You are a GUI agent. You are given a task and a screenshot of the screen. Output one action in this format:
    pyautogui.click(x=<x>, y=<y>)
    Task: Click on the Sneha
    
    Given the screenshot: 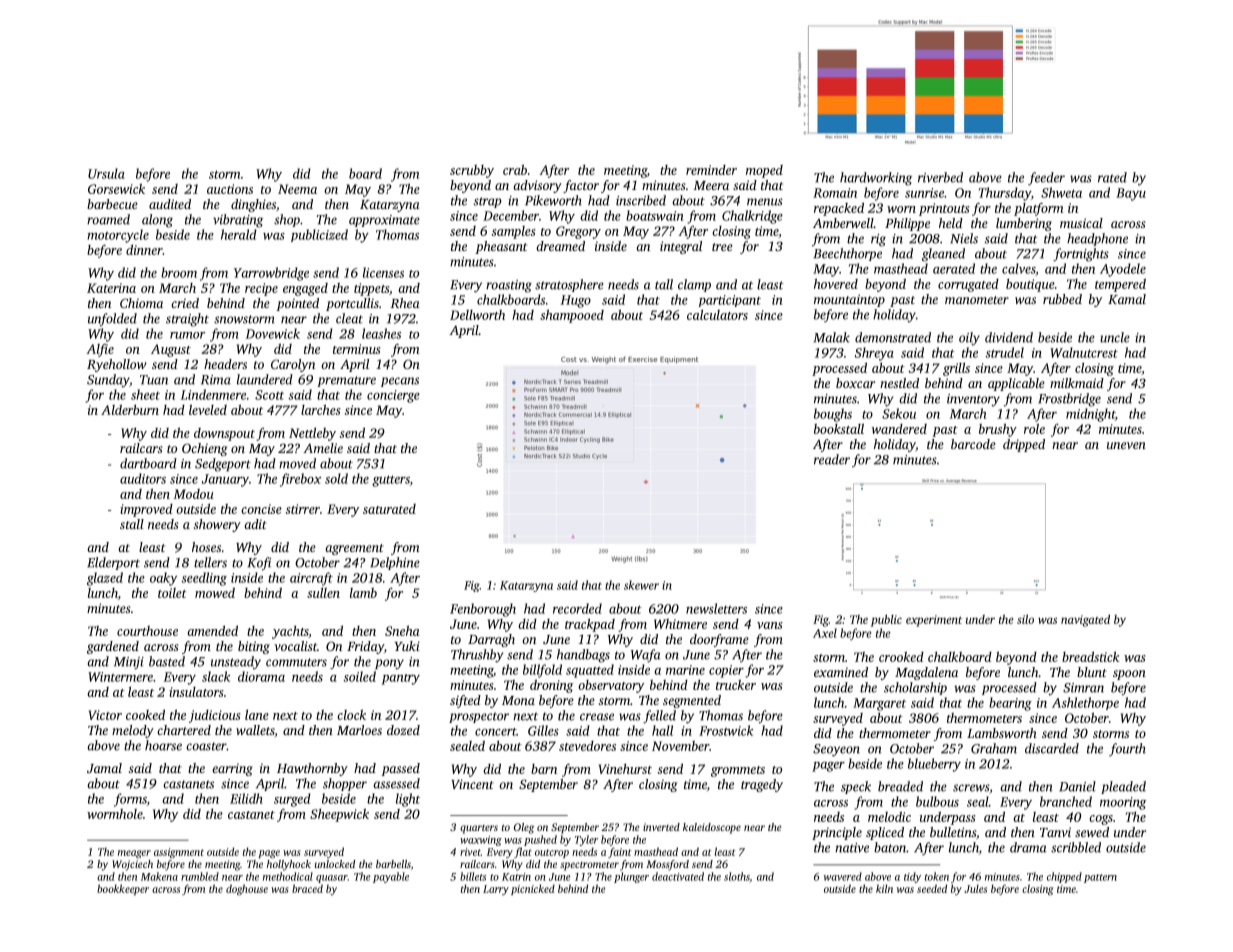 What is the action you would take?
    pyautogui.click(x=402, y=630)
